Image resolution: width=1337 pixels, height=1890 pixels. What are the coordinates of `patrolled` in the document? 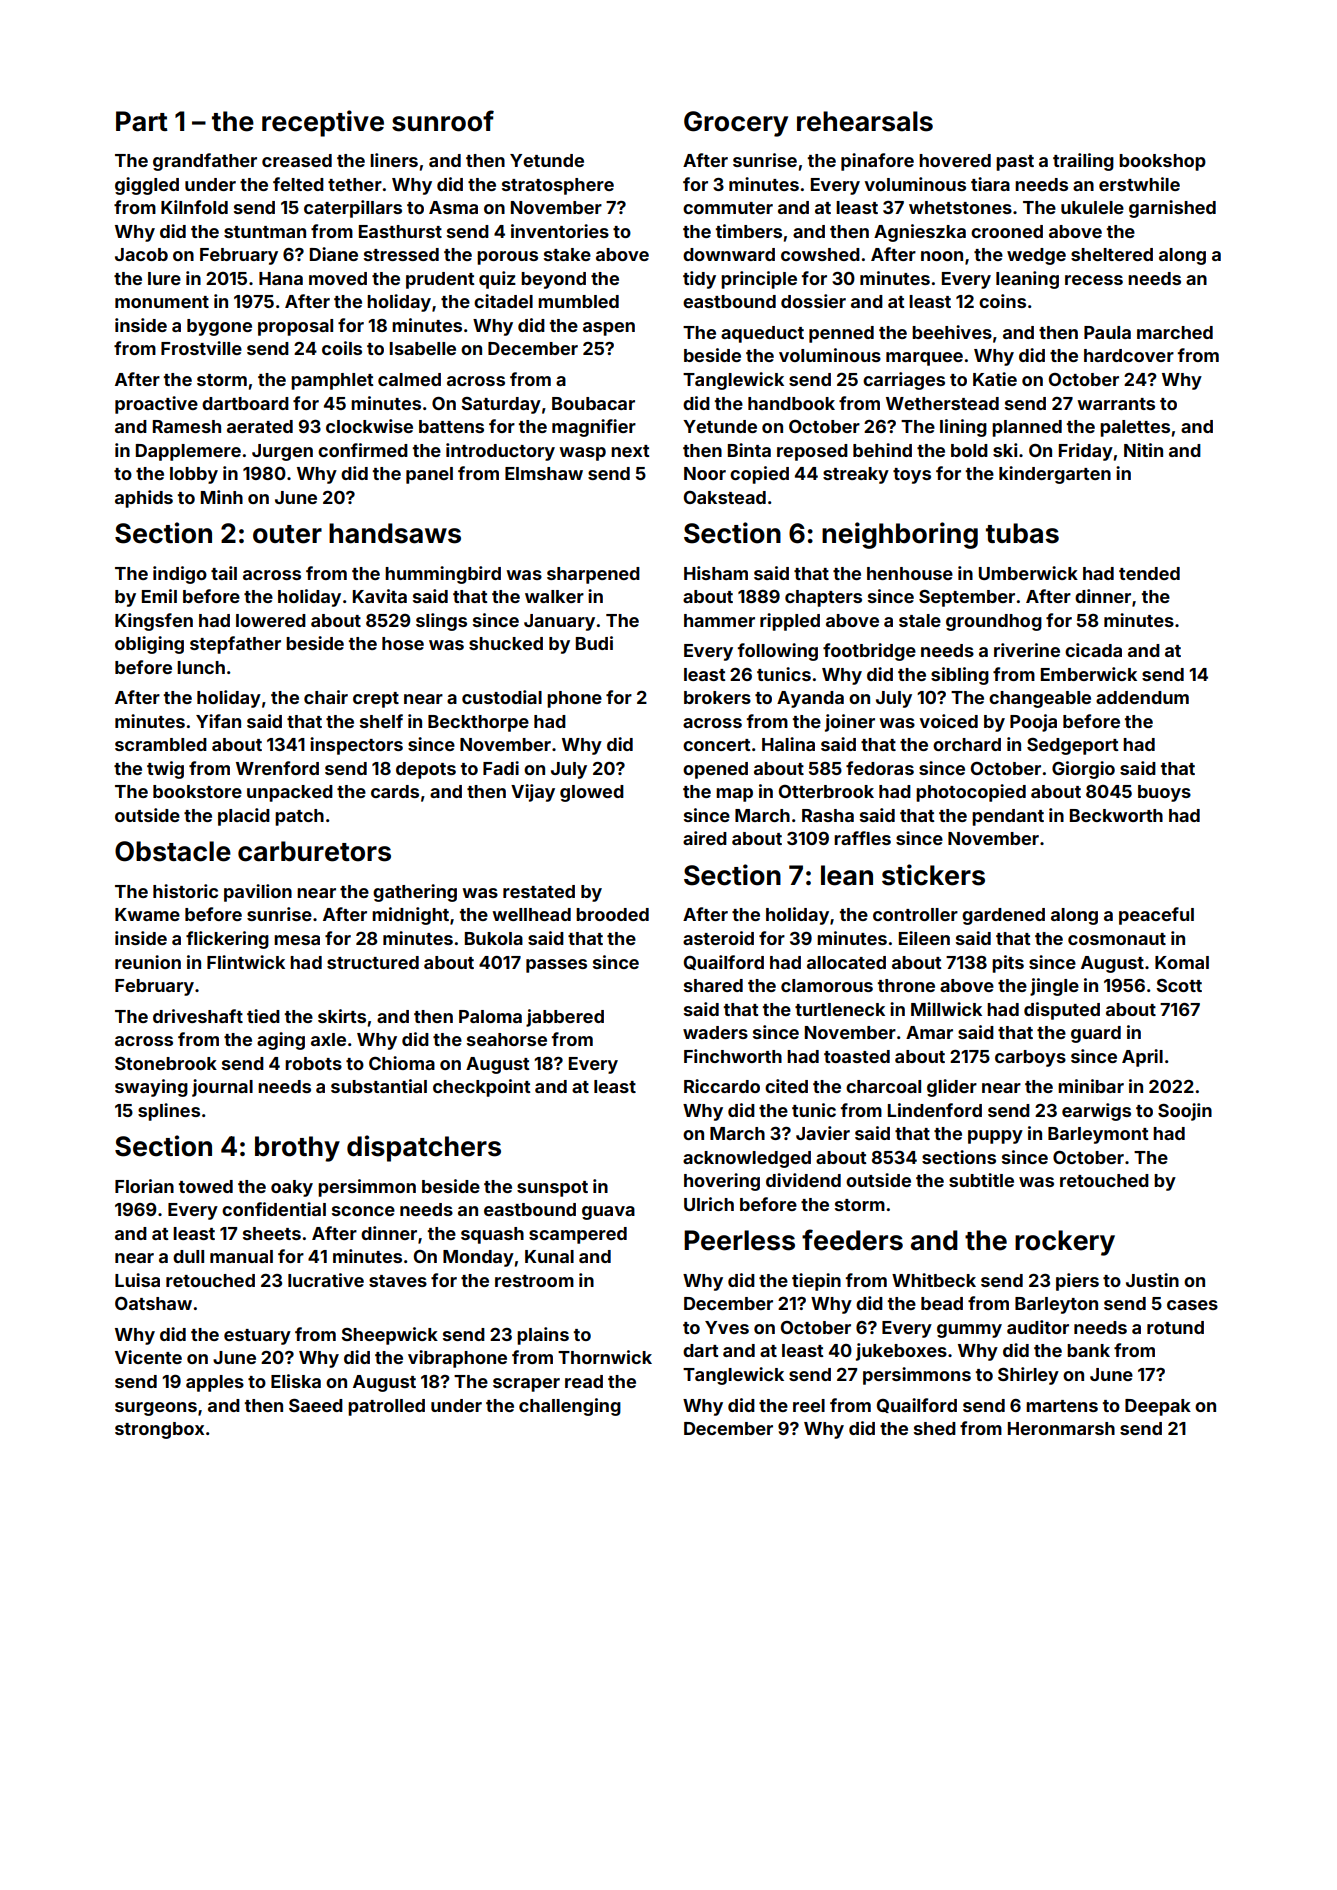 It's located at (386, 1407).
